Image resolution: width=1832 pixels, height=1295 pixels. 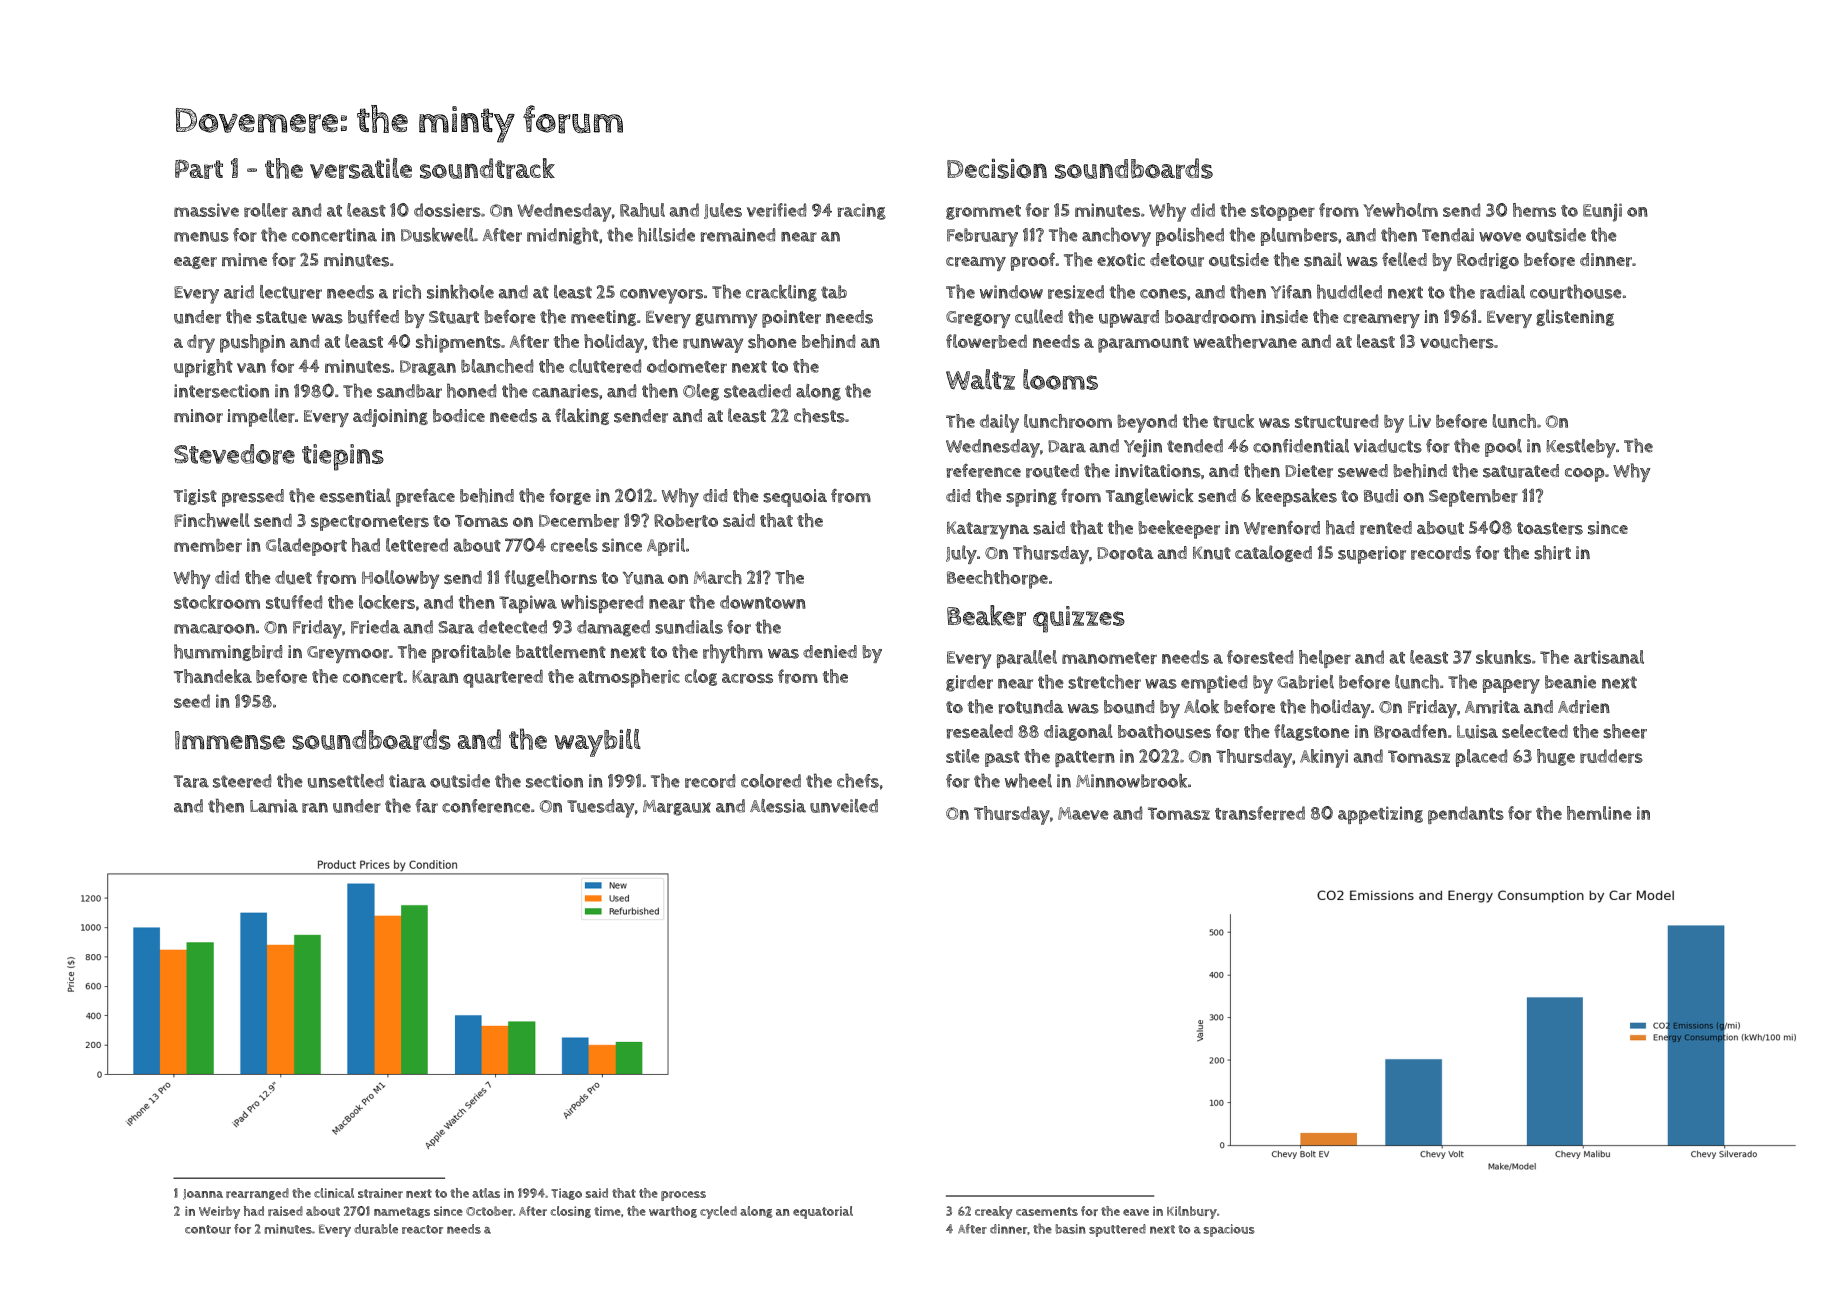 I want to click on tiepins, so click(x=343, y=457).
